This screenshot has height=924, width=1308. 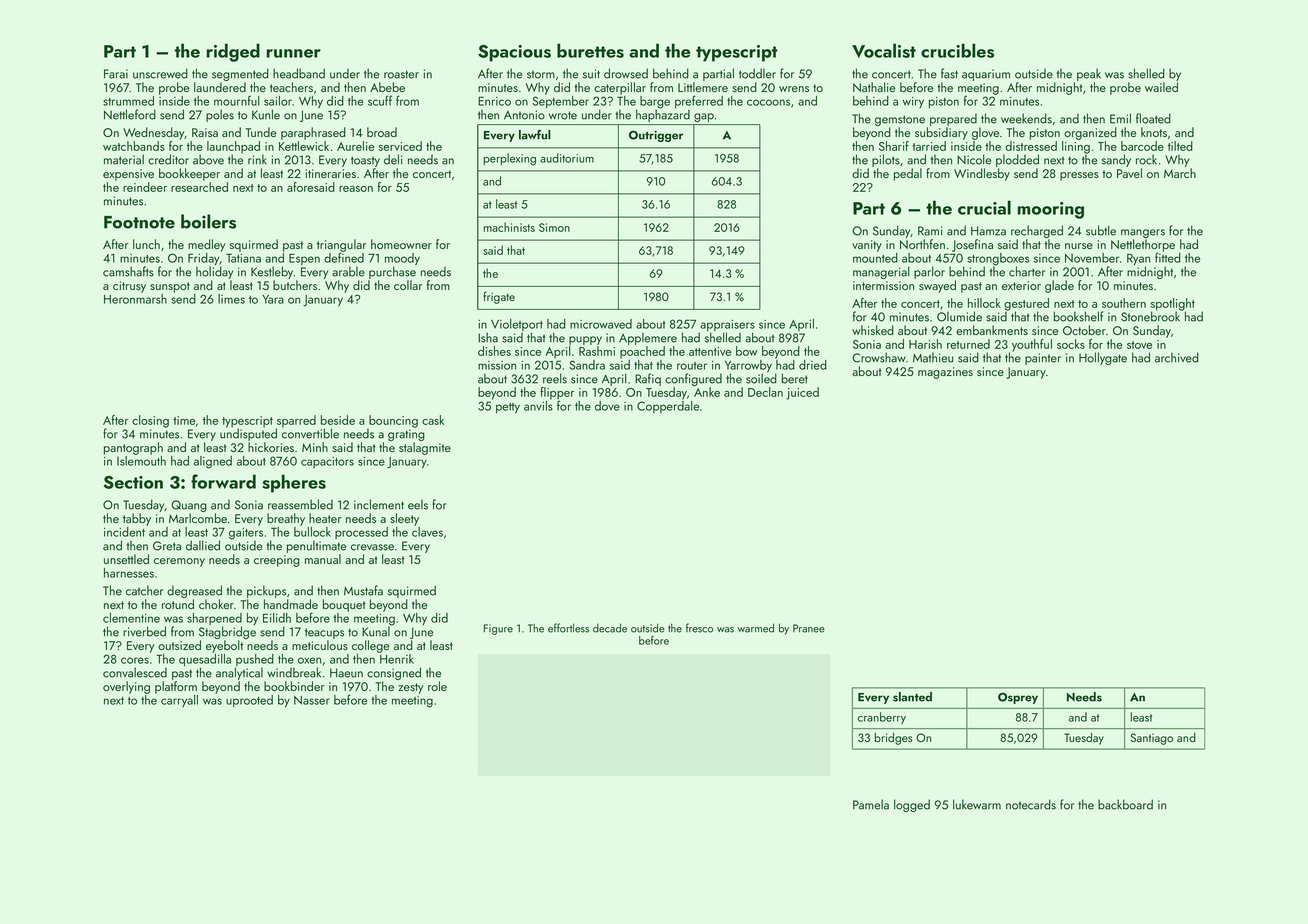 I want to click on effortless, so click(x=568, y=628).
